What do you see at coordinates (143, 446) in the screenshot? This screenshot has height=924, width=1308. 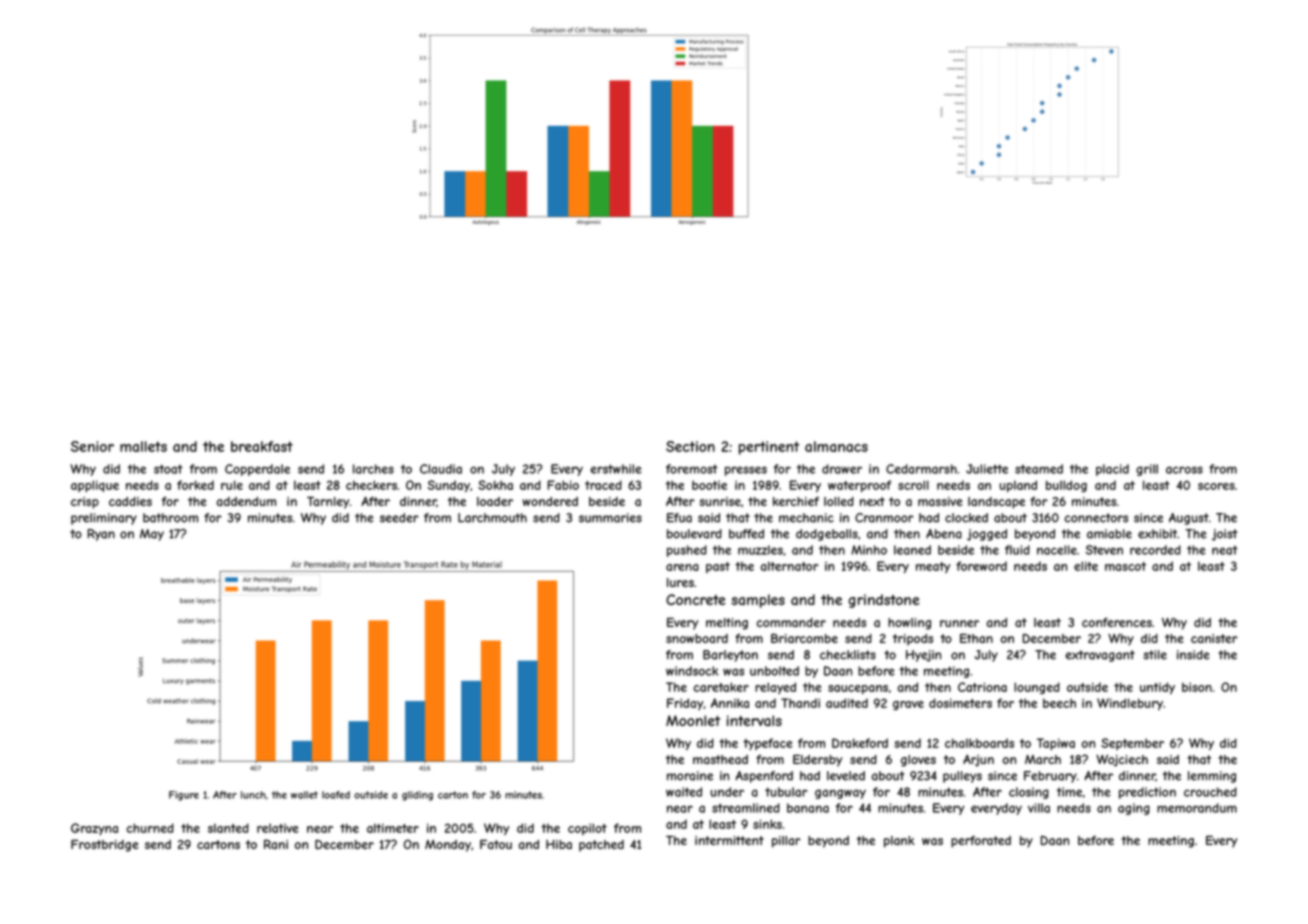 I see `mallets` at bounding box center [143, 446].
